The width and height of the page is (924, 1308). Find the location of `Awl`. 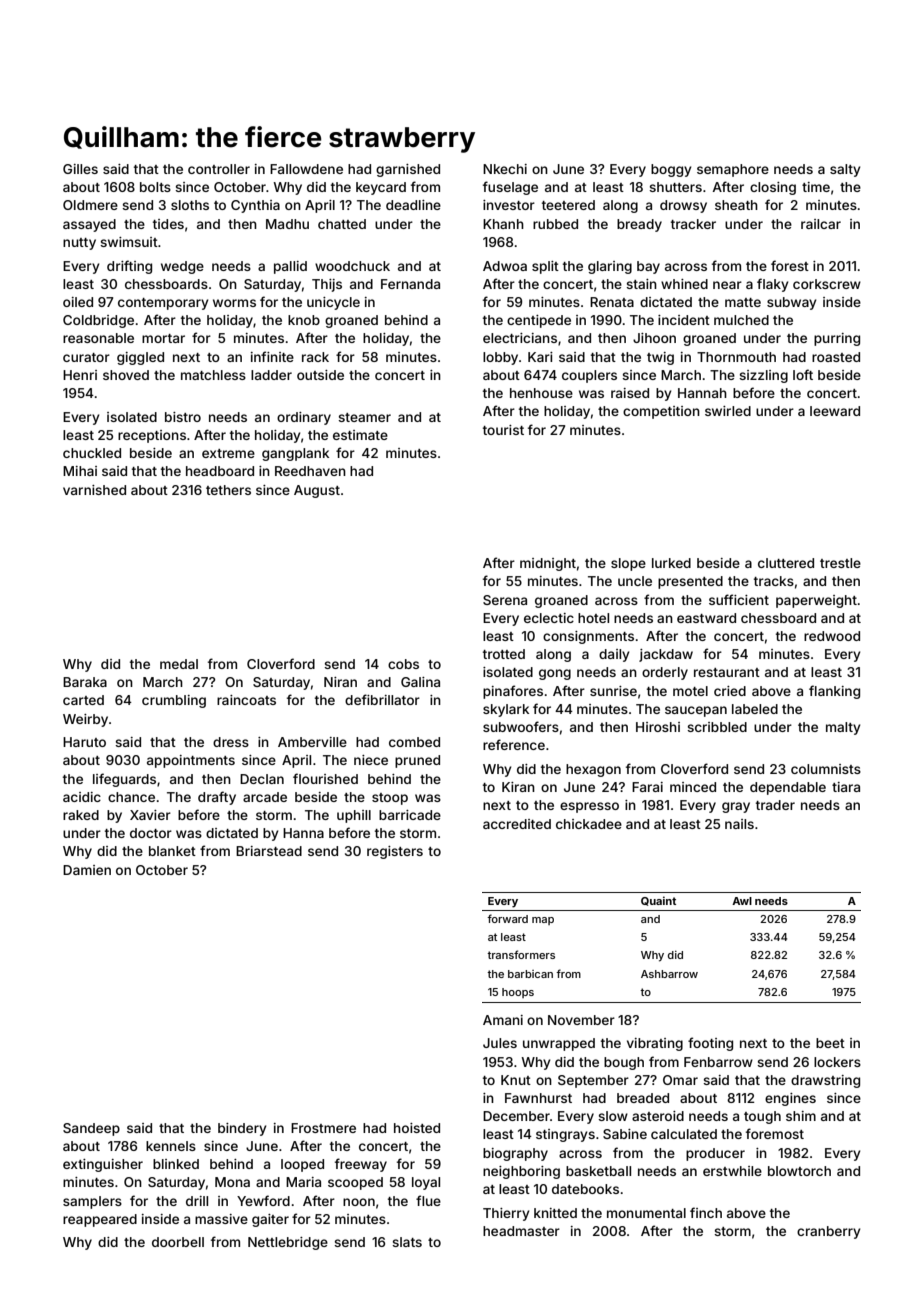

Awl is located at coordinates (742, 901).
